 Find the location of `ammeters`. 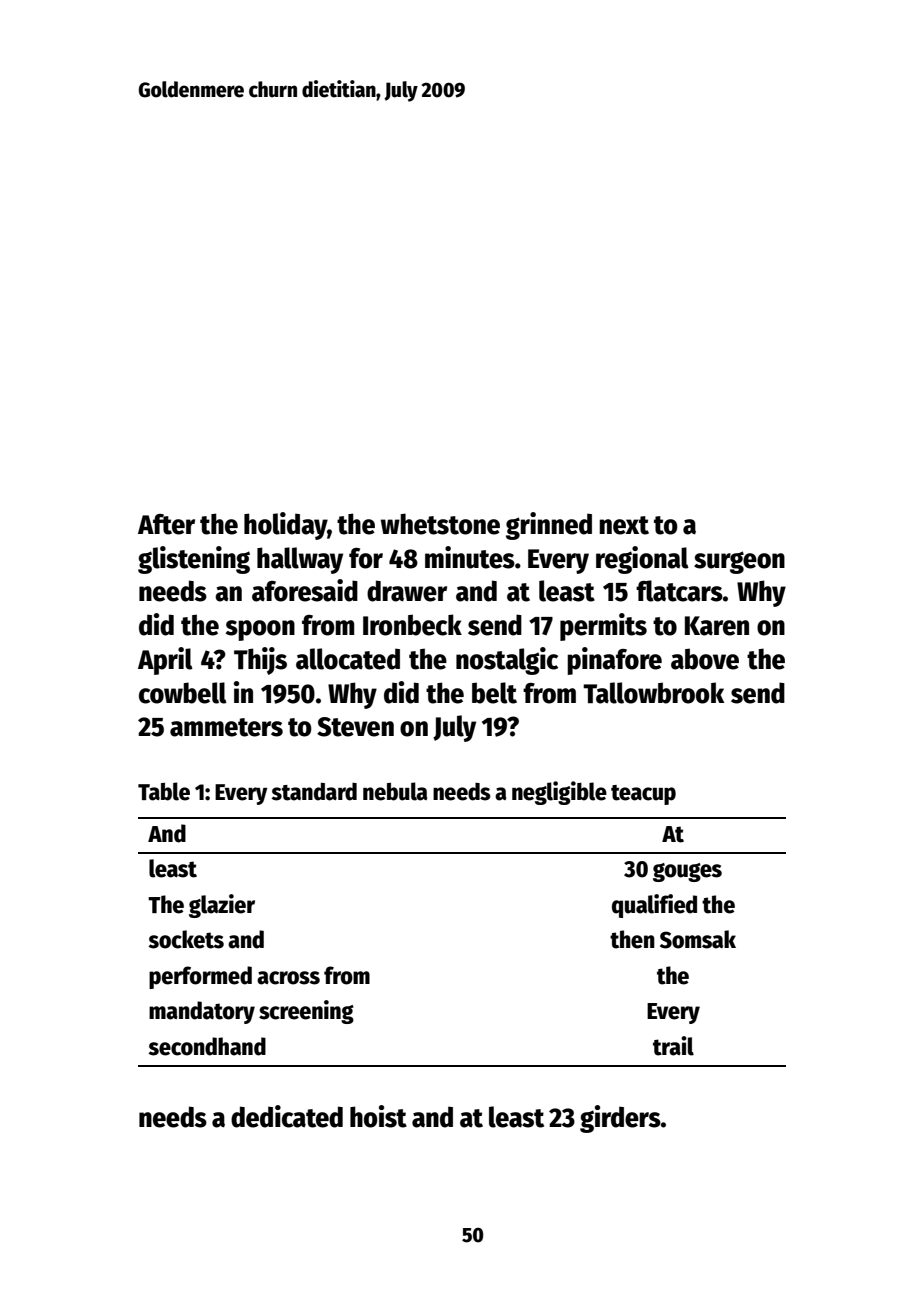

ammeters is located at coordinates (226, 727).
